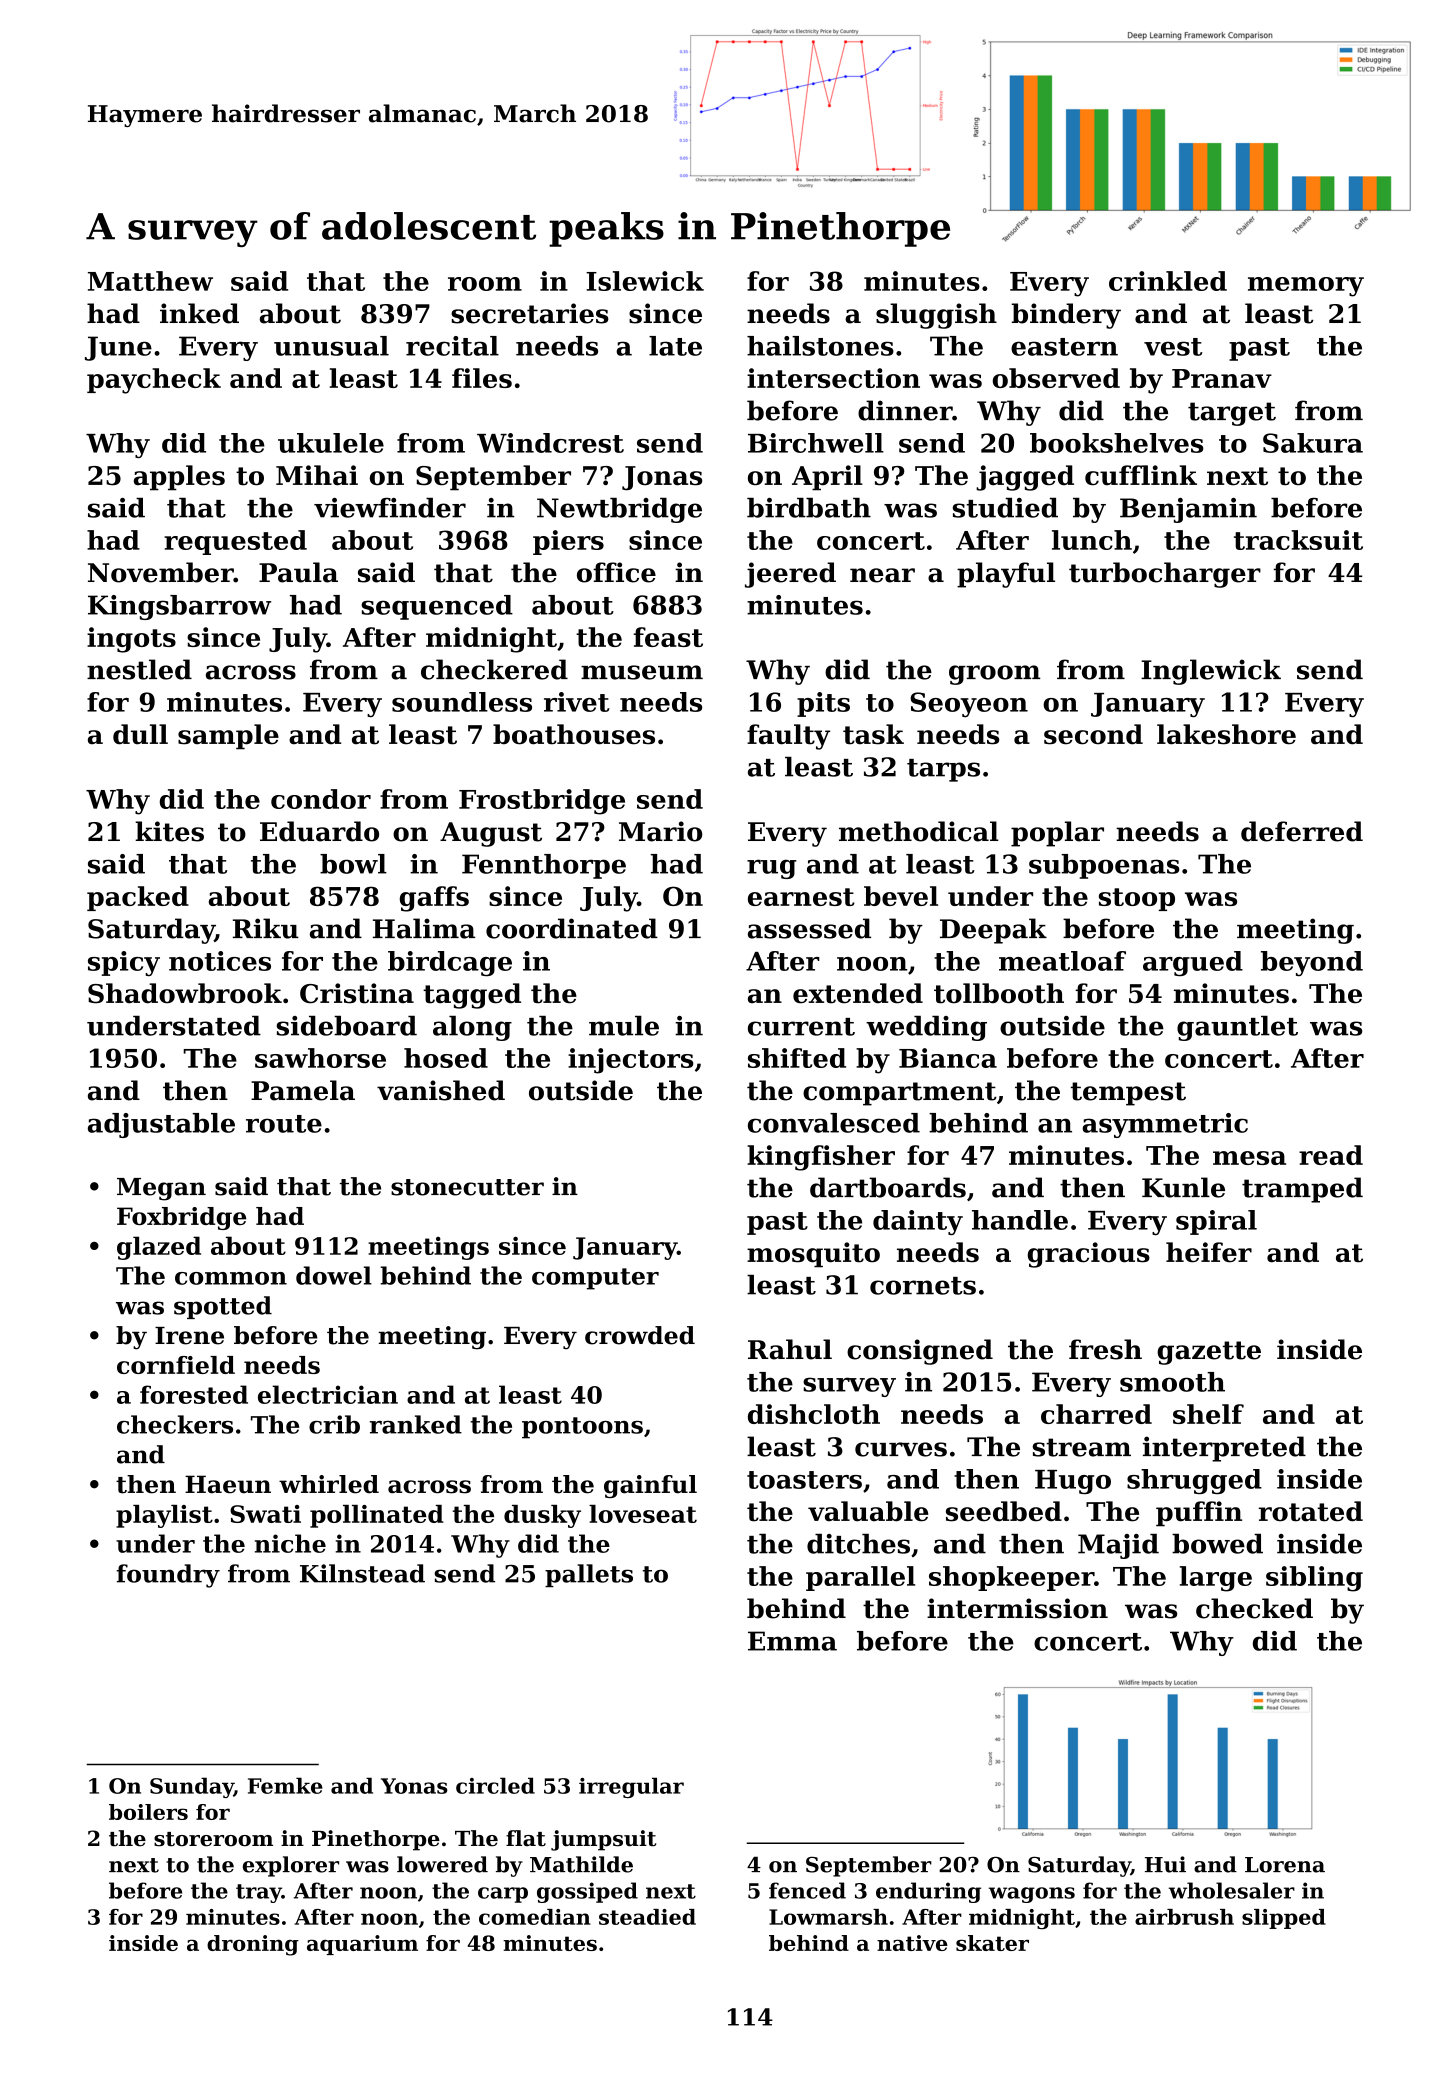 This screenshot has height=2100, width=1450. Describe the element at coordinates (362, 1573) in the screenshot. I see `Kilnstead` at that location.
